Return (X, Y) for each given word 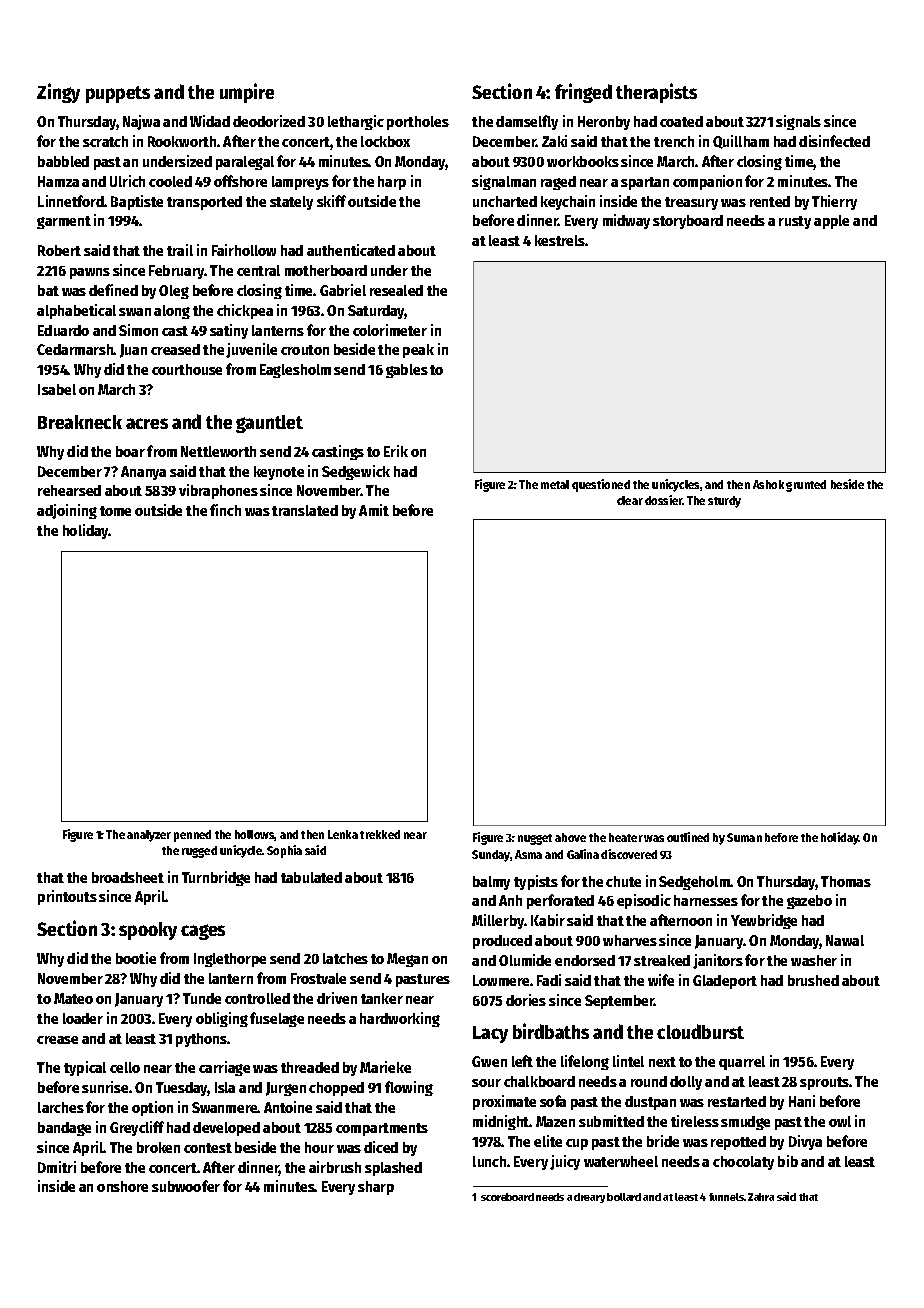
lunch (489, 1161)
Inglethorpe (230, 960)
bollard (624, 1197)
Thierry (834, 202)
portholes (418, 123)
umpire (247, 93)
